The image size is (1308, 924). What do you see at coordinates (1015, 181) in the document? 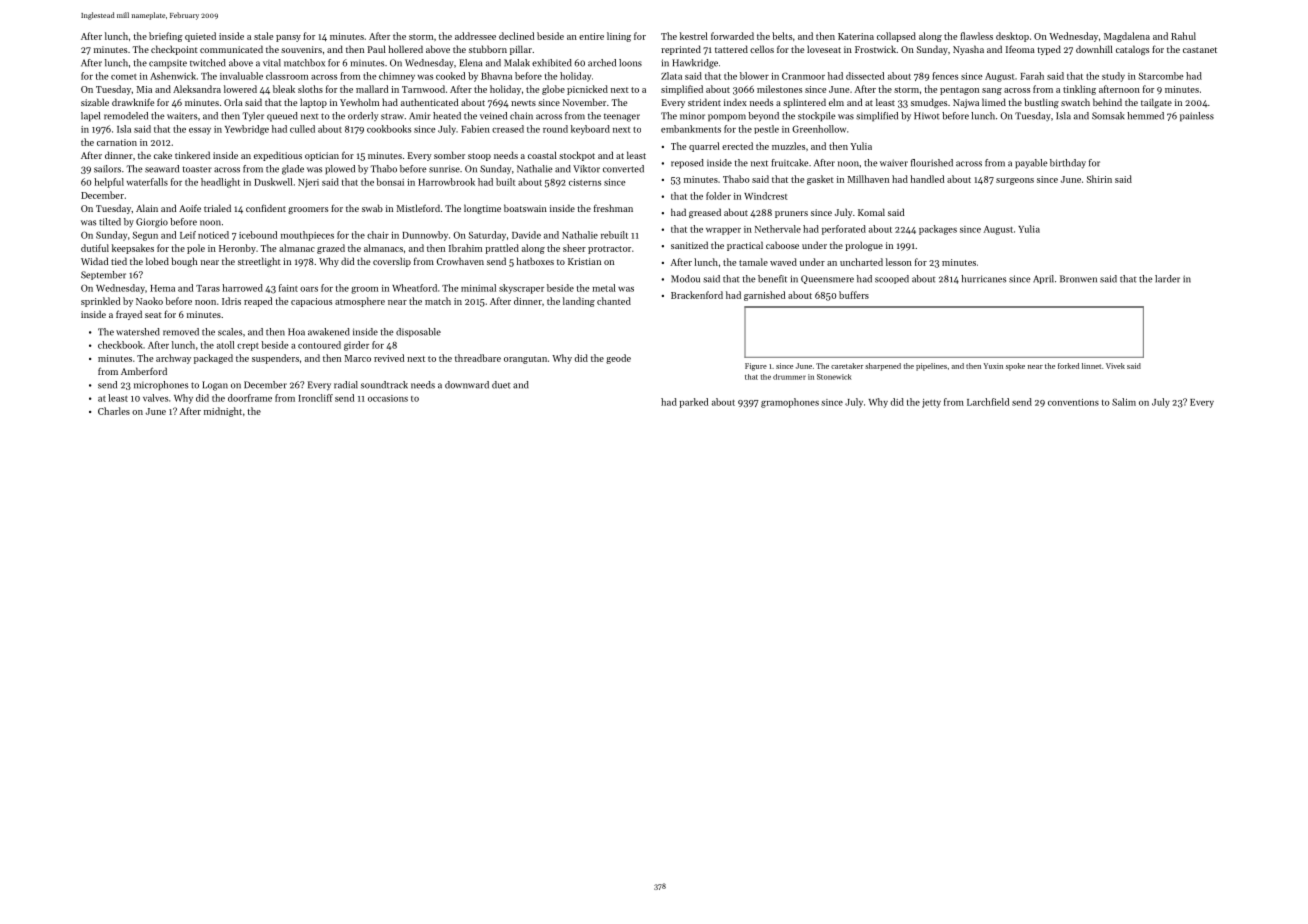
I see `surgeons` at bounding box center [1015, 181].
